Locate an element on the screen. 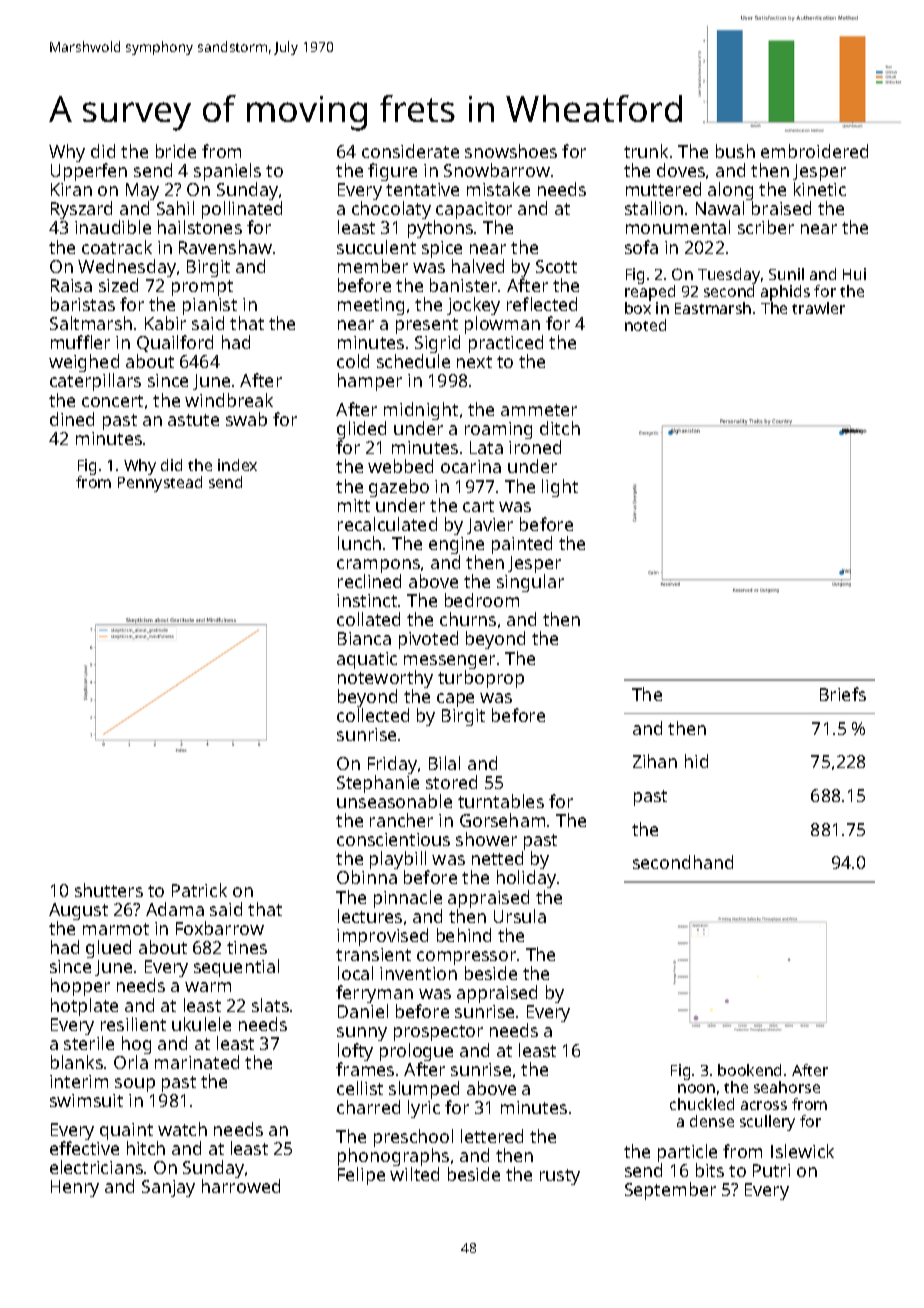 The height and width of the screenshot is (1308, 924). singular is located at coordinates (530, 583).
